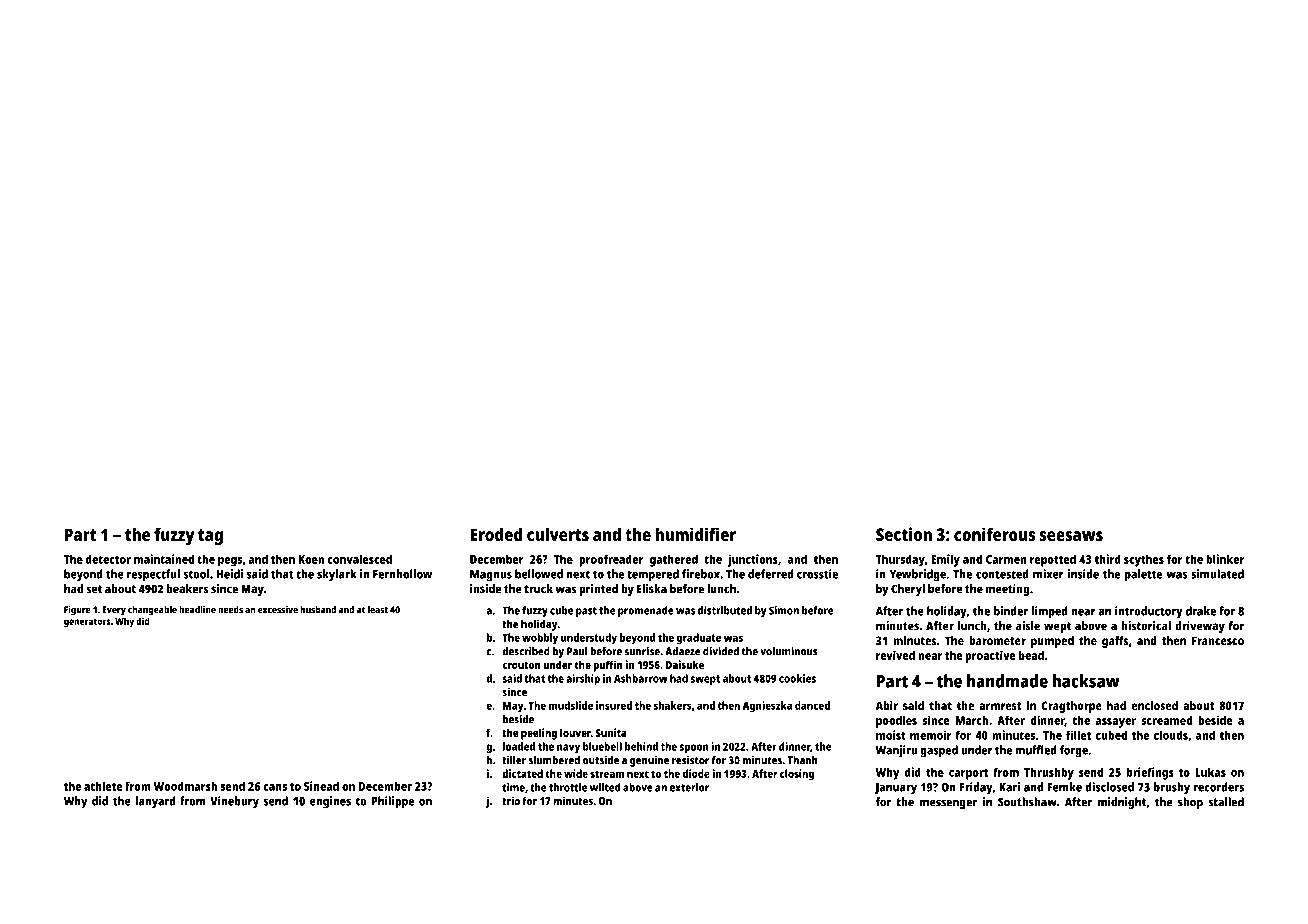 The height and width of the document is (924, 1308). What do you see at coordinates (997, 640) in the document?
I see `barometer` at bounding box center [997, 640].
